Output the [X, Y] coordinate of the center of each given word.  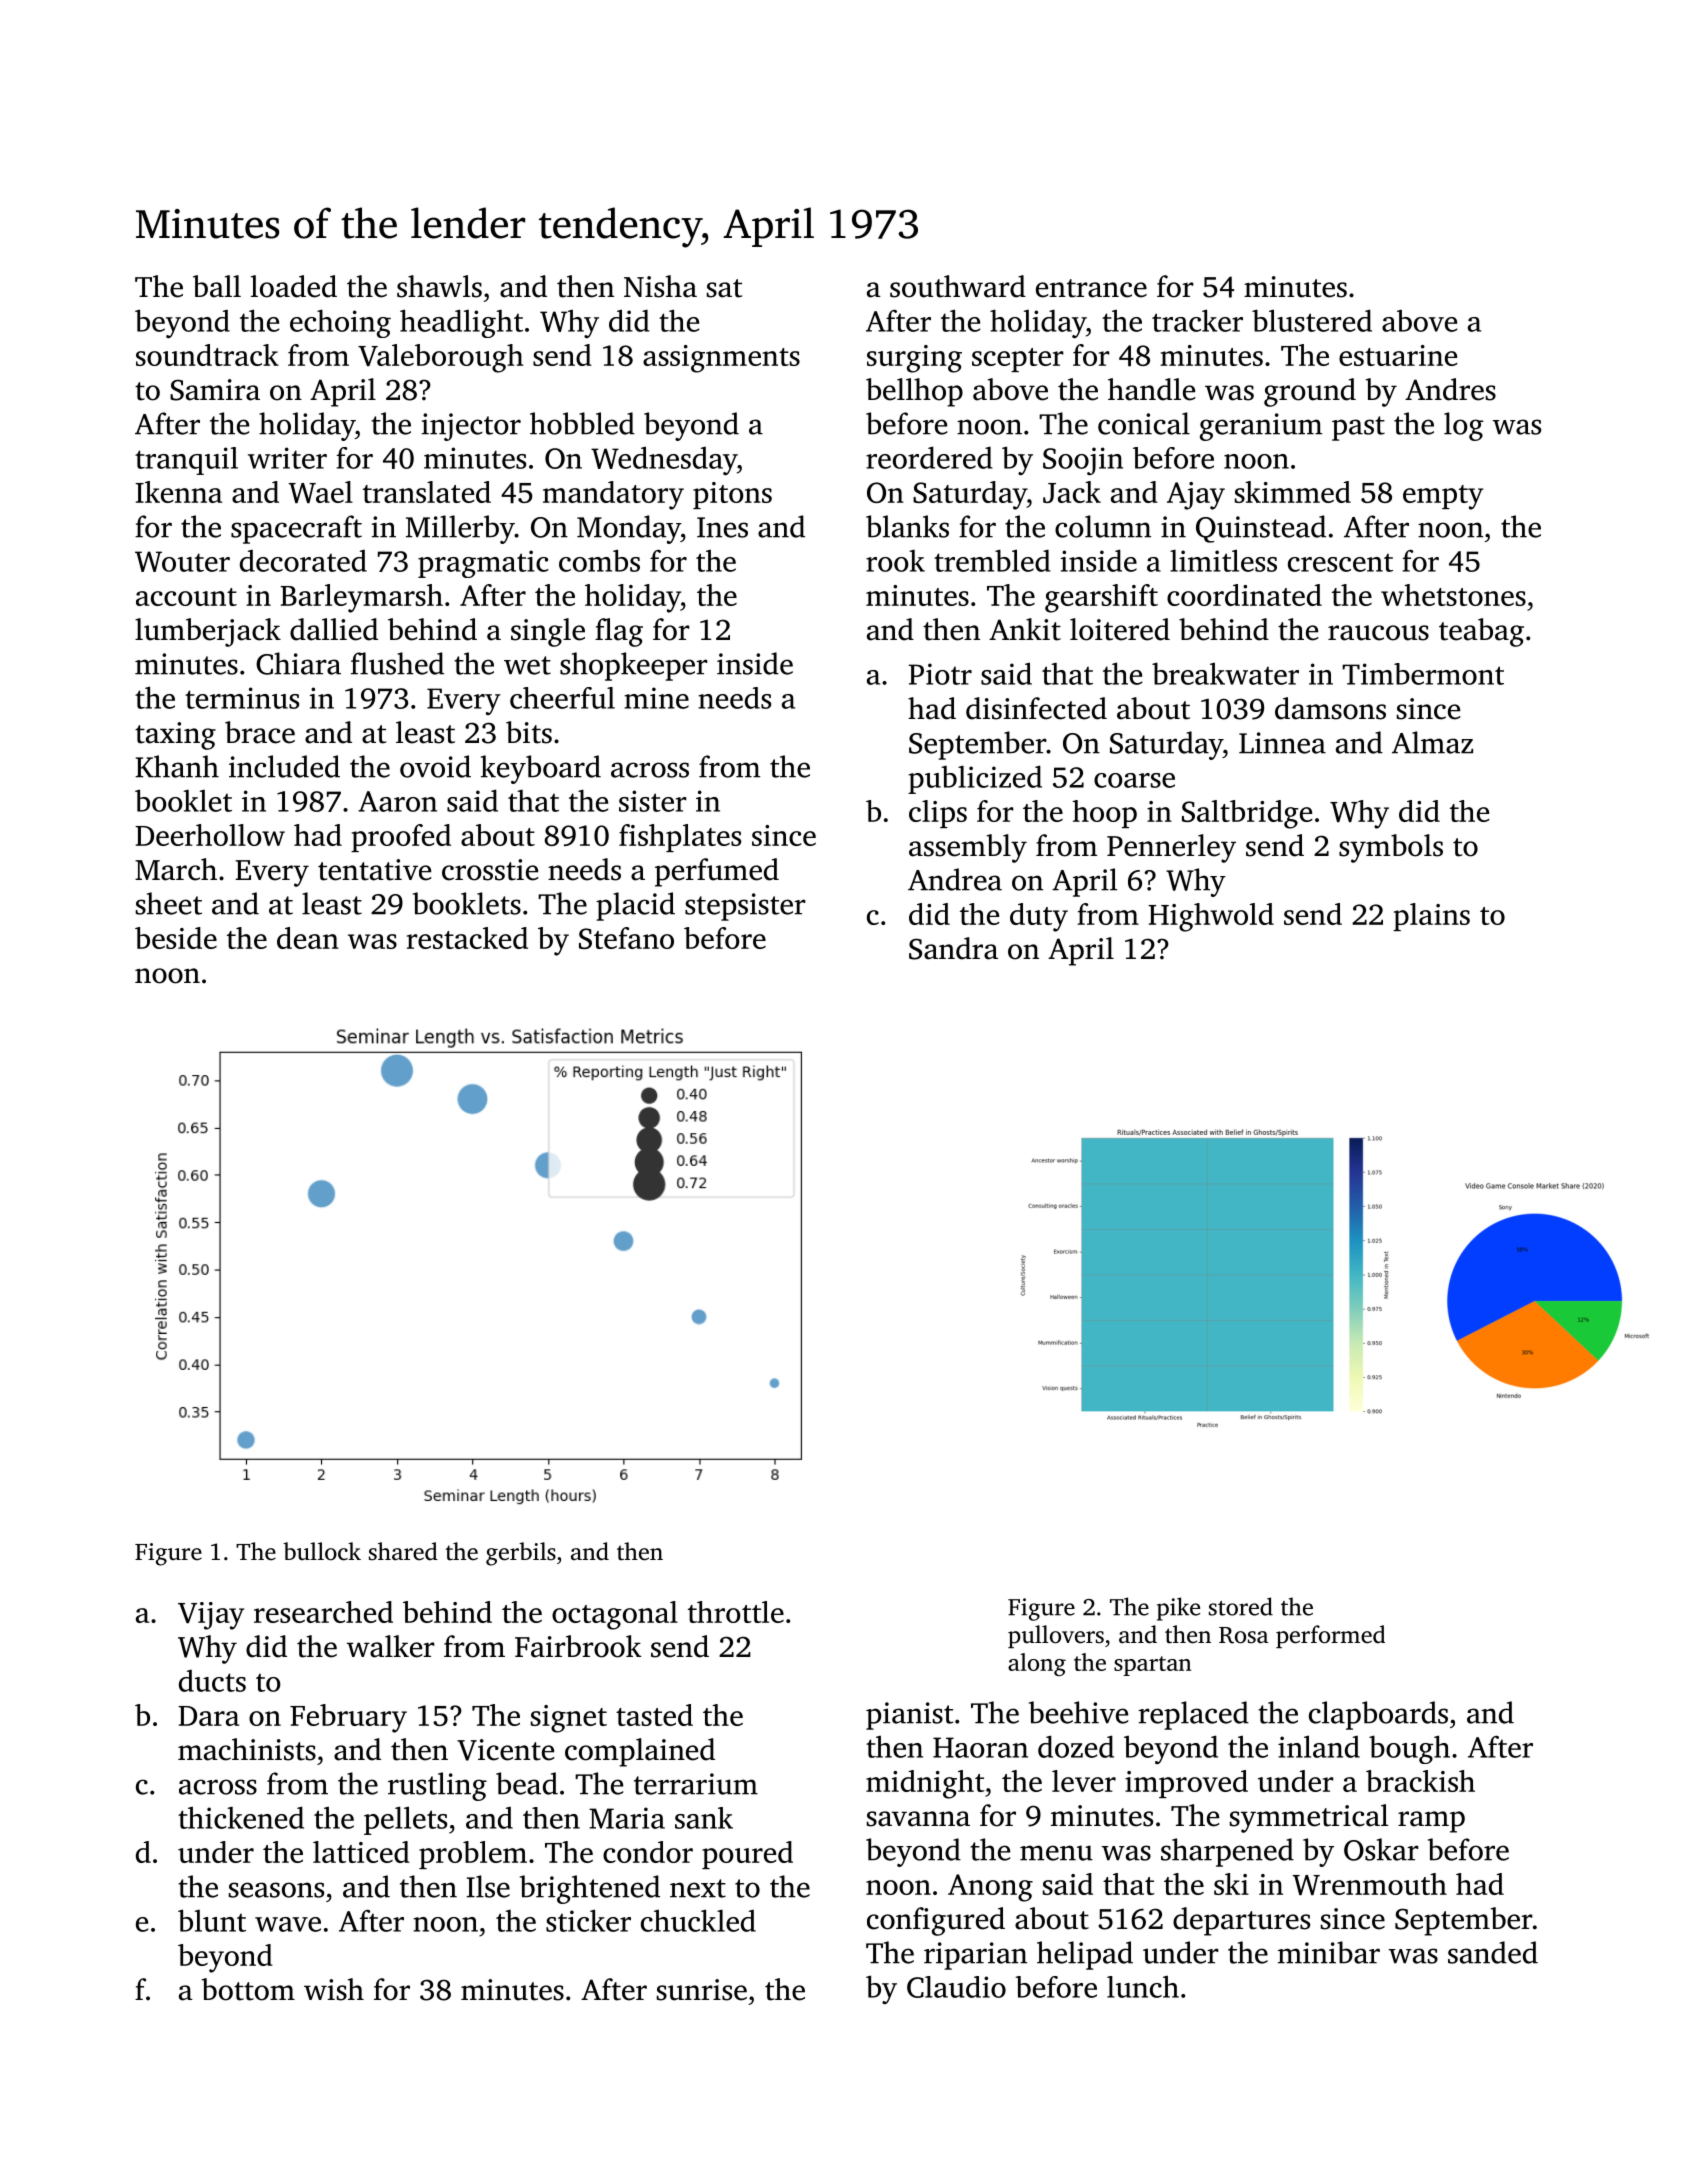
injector [471, 427]
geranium [1261, 427]
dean [308, 938]
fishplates [680, 838]
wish [334, 1989]
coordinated [1244, 595]
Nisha [660, 286]
